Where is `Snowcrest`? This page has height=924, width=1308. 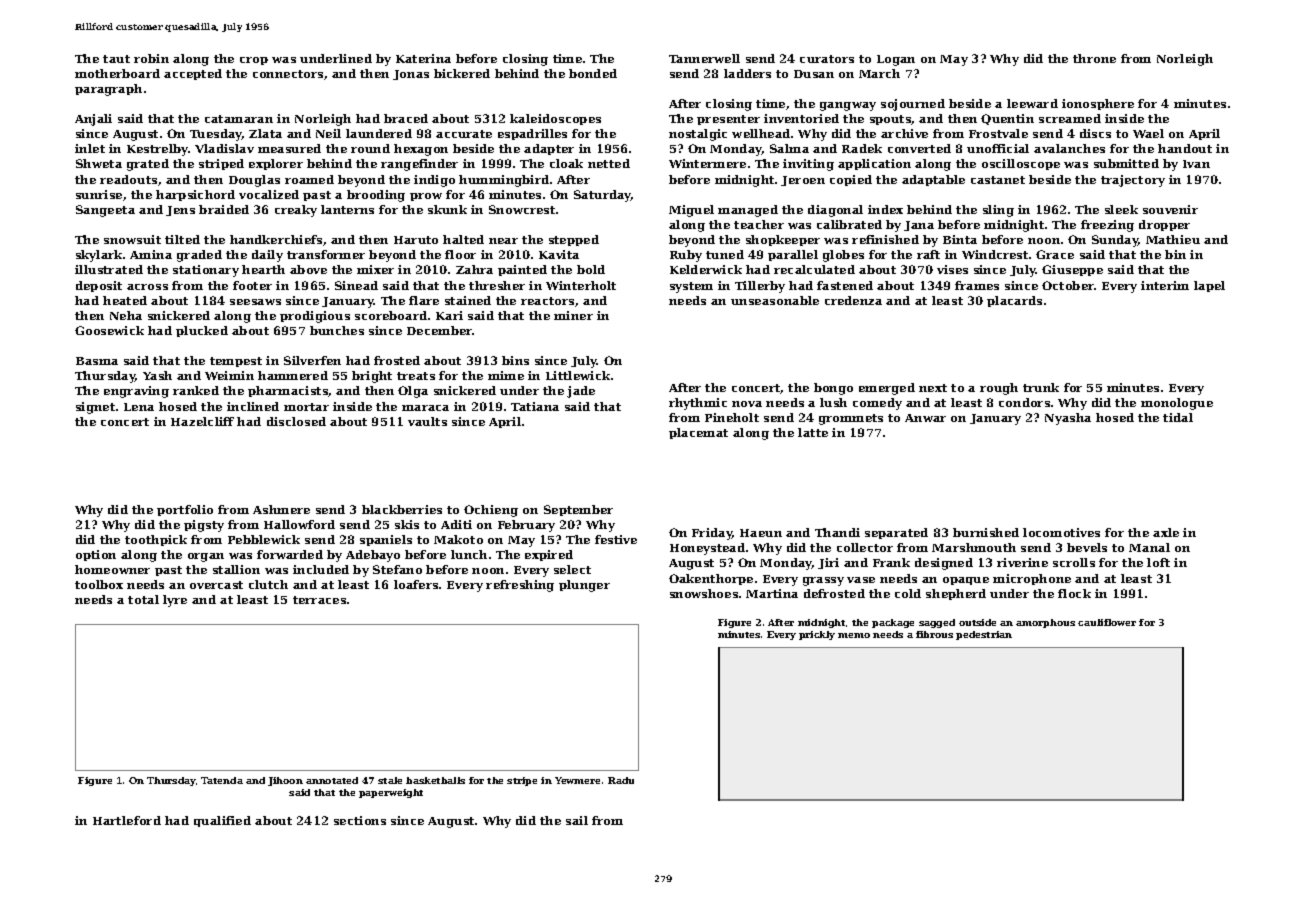 Snowcrest is located at coordinates (522, 209).
